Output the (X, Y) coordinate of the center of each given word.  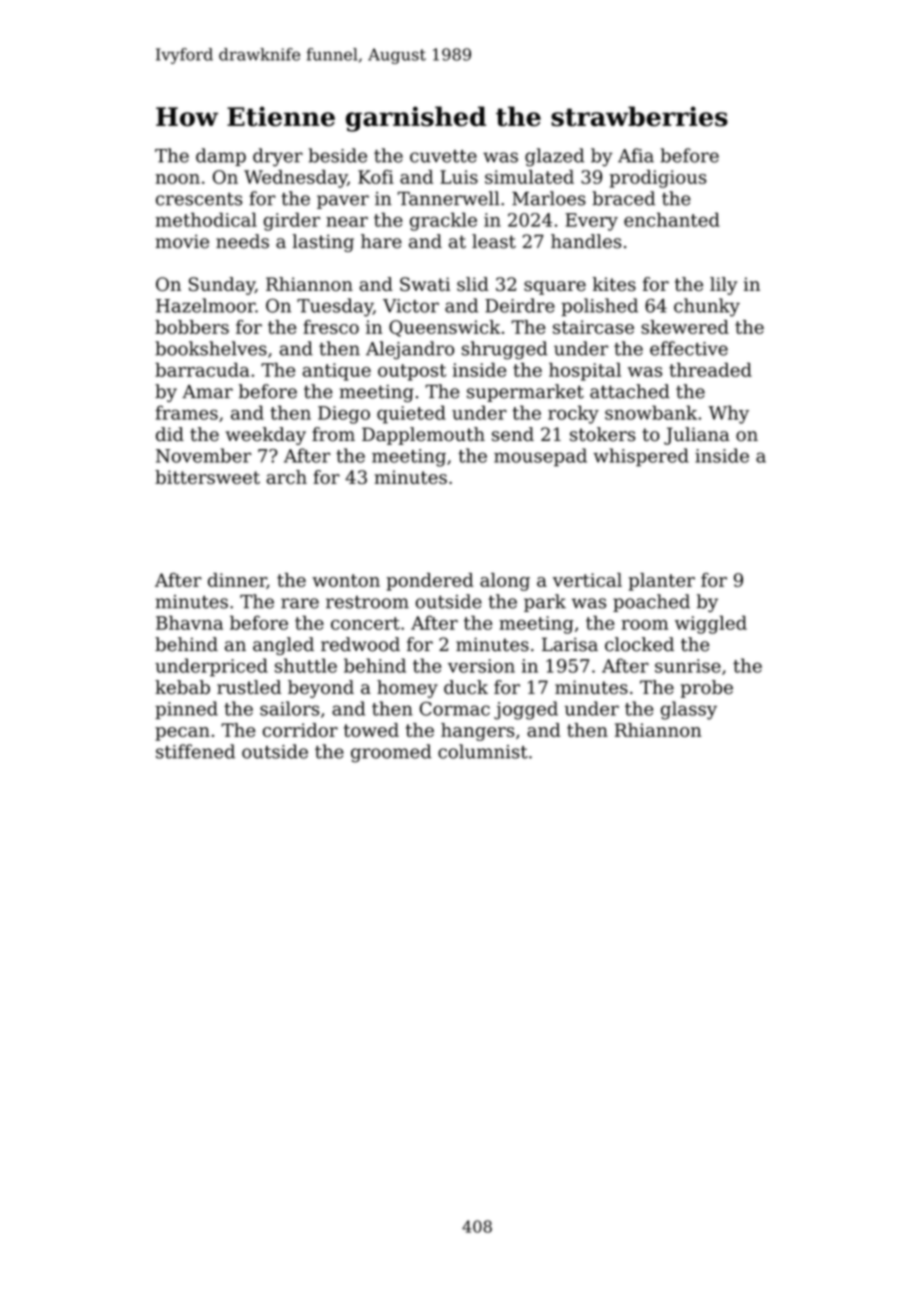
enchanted (672, 219)
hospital (585, 371)
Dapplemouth (423, 436)
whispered (641, 457)
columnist (483, 751)
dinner (237, 581)
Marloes (549, 198)
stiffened (195, 751)
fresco (331, 327)
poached (651, 603)
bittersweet (207, 477)
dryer (278, 157)
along (505, 582)
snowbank (651, 412)
